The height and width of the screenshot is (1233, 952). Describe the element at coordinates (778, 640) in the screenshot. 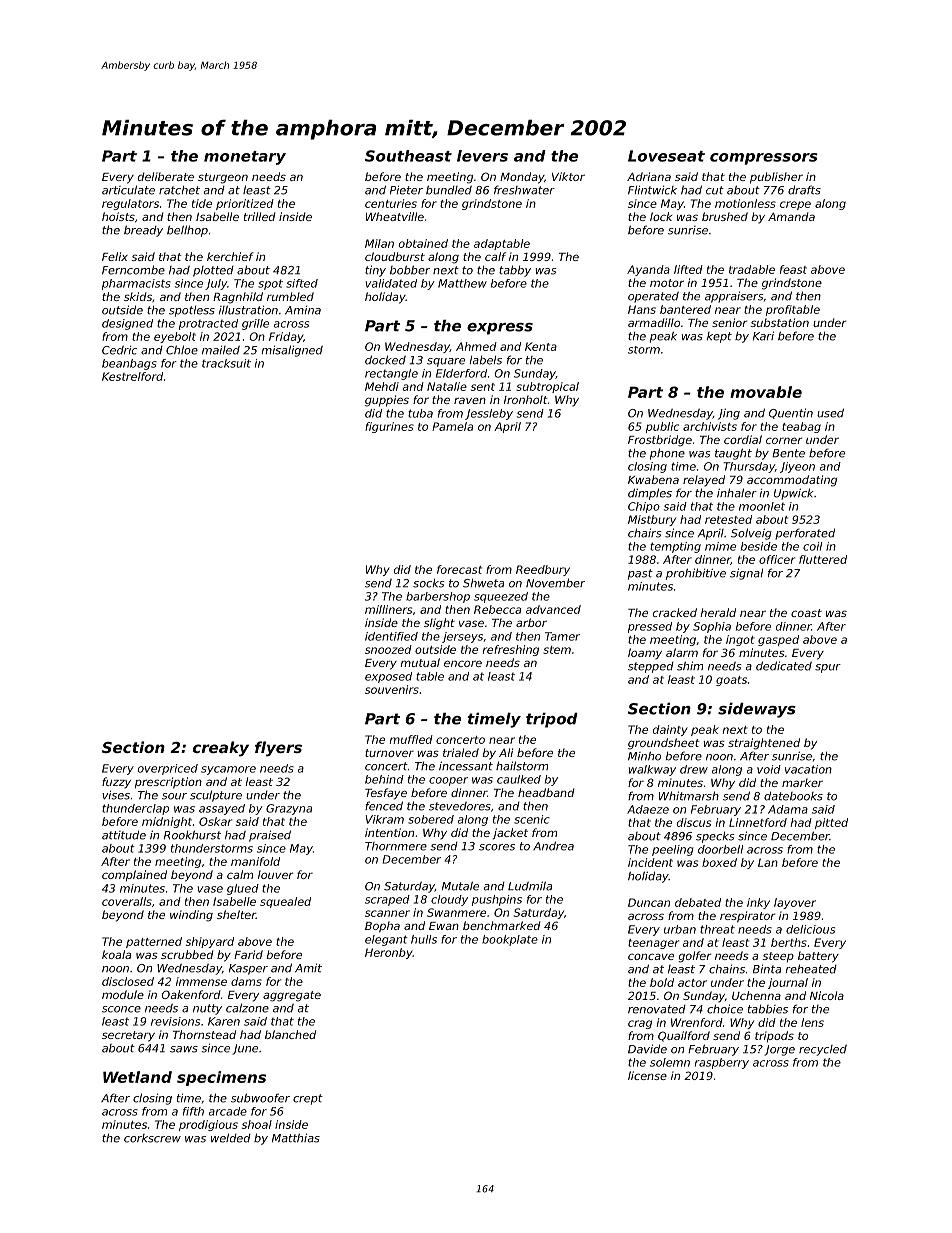

I see `gasped` at that location.
